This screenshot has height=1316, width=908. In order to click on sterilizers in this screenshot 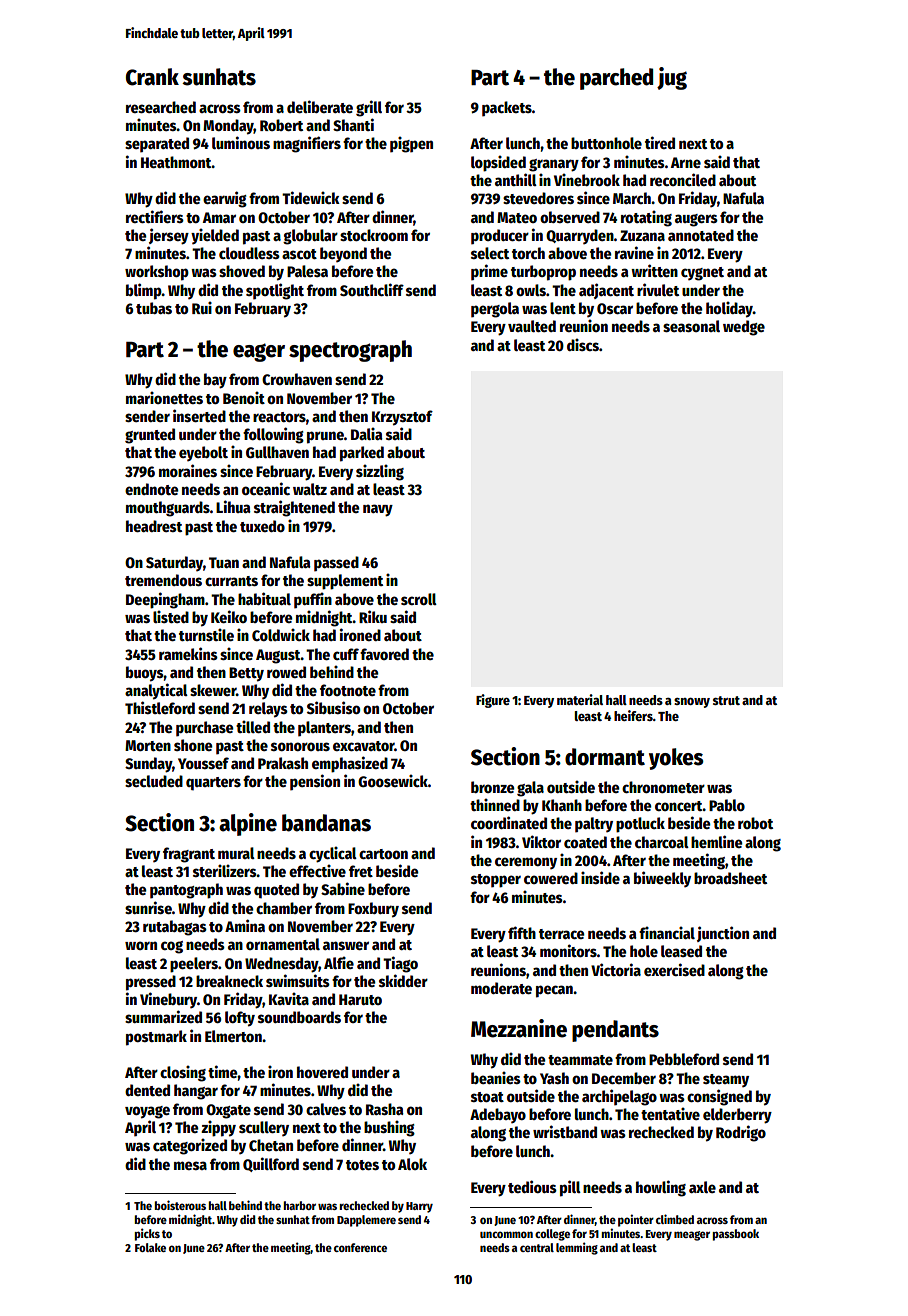, I will do `click(225, 870)`.
